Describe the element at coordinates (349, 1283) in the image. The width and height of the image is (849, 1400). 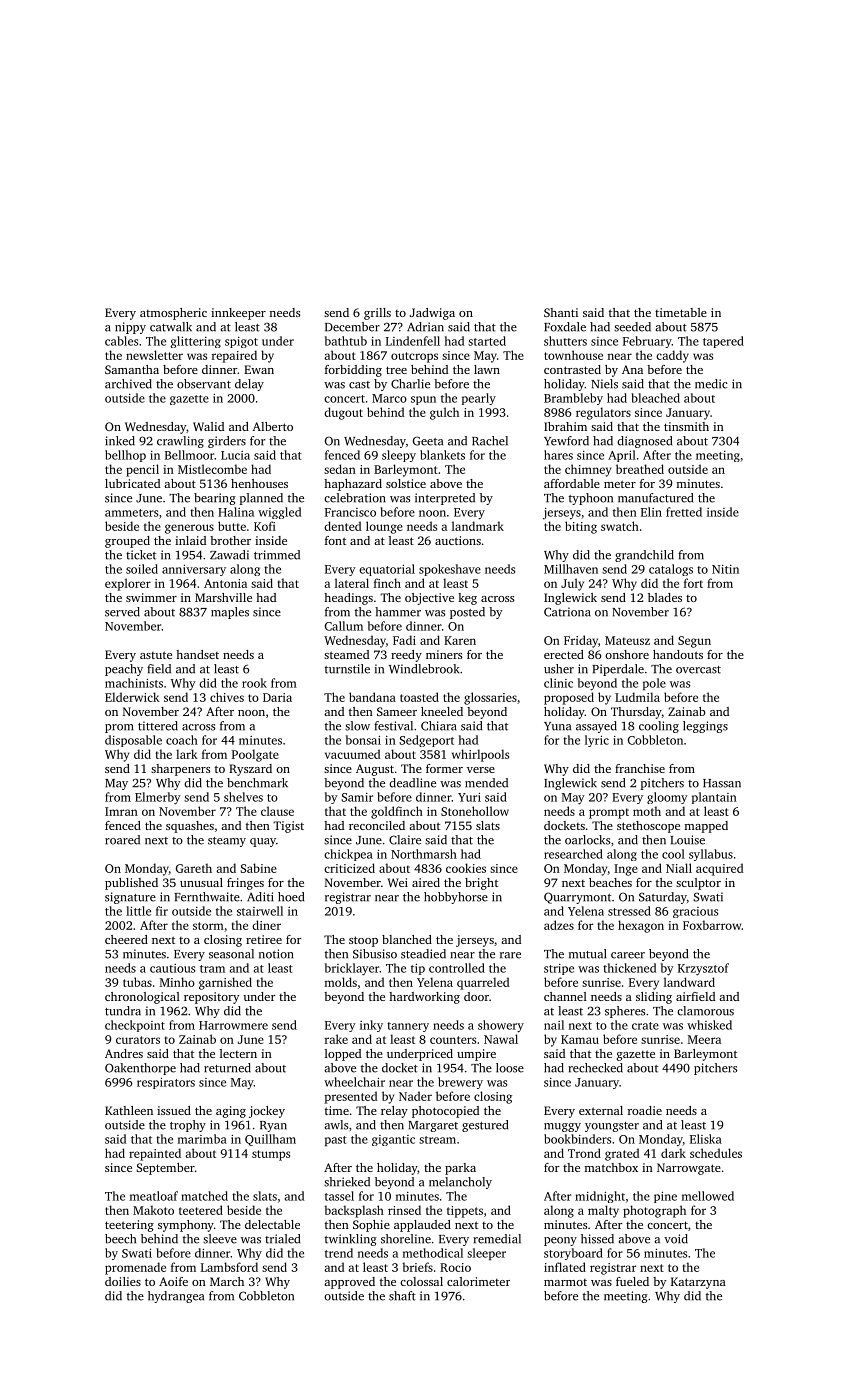
I see `approved` at that location.
